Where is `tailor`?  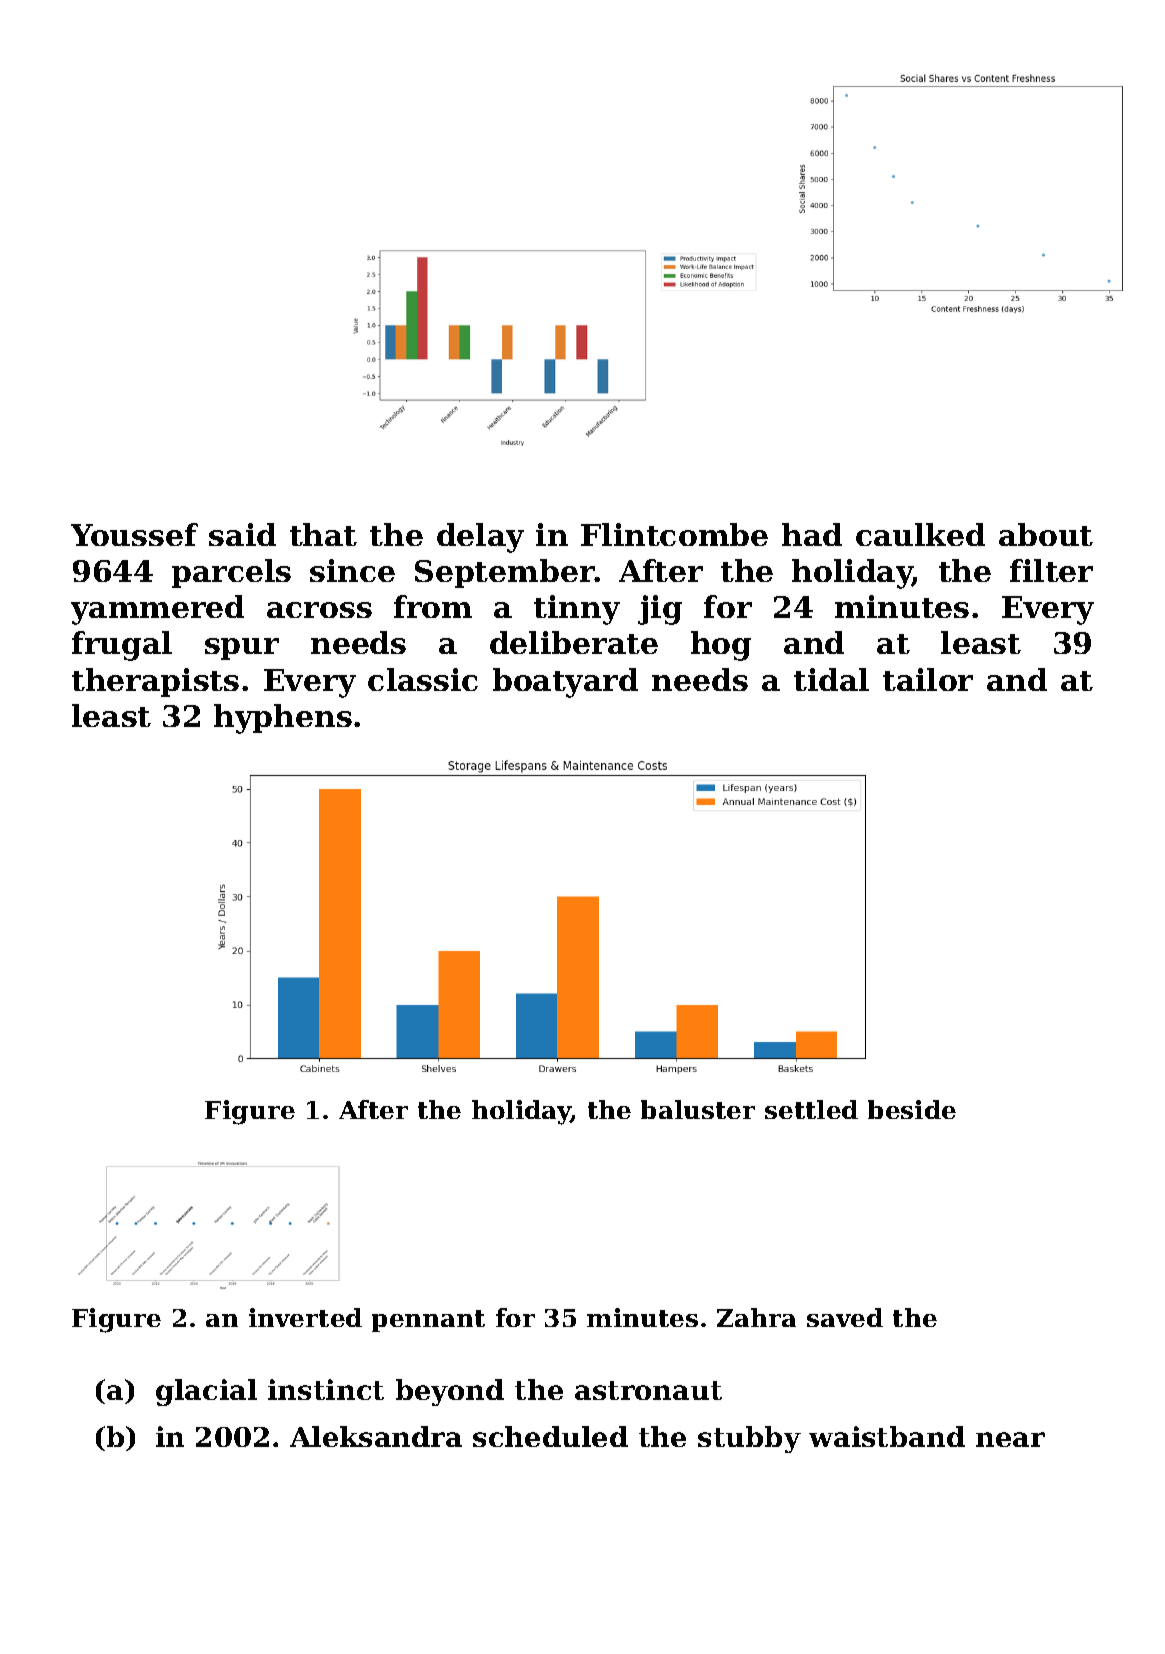
tailor is located at coordinates (928, 679).
